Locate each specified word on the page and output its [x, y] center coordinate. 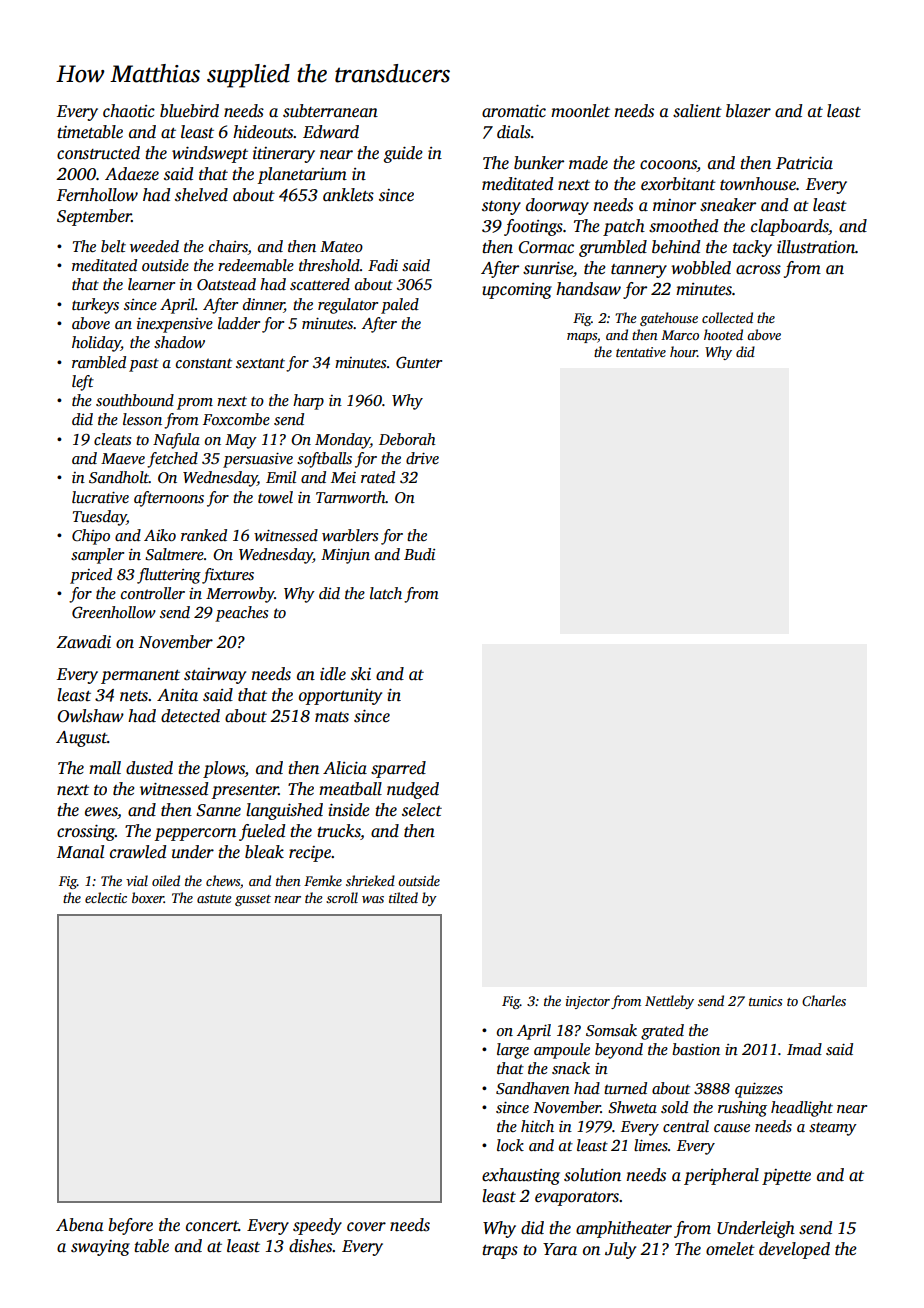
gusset [253, 900]
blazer [748, 111]
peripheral [721, 1176]
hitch [537, 1126]
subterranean [330, 111]
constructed [98, 153]
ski [361, 674]
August [81, 739]
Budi [419, 554]
